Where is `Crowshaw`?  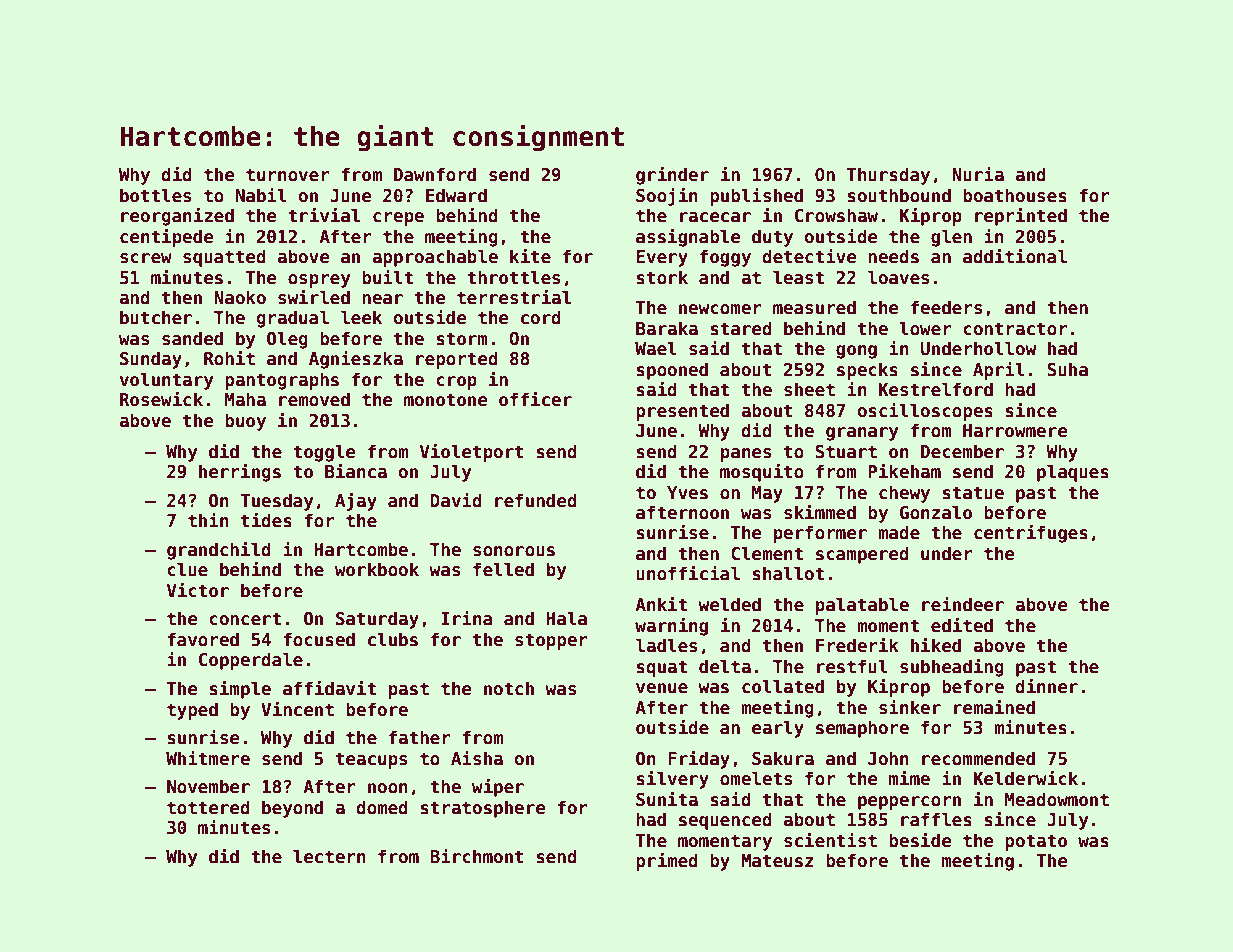
Crowshaw is located at coordinates (836, 215).
